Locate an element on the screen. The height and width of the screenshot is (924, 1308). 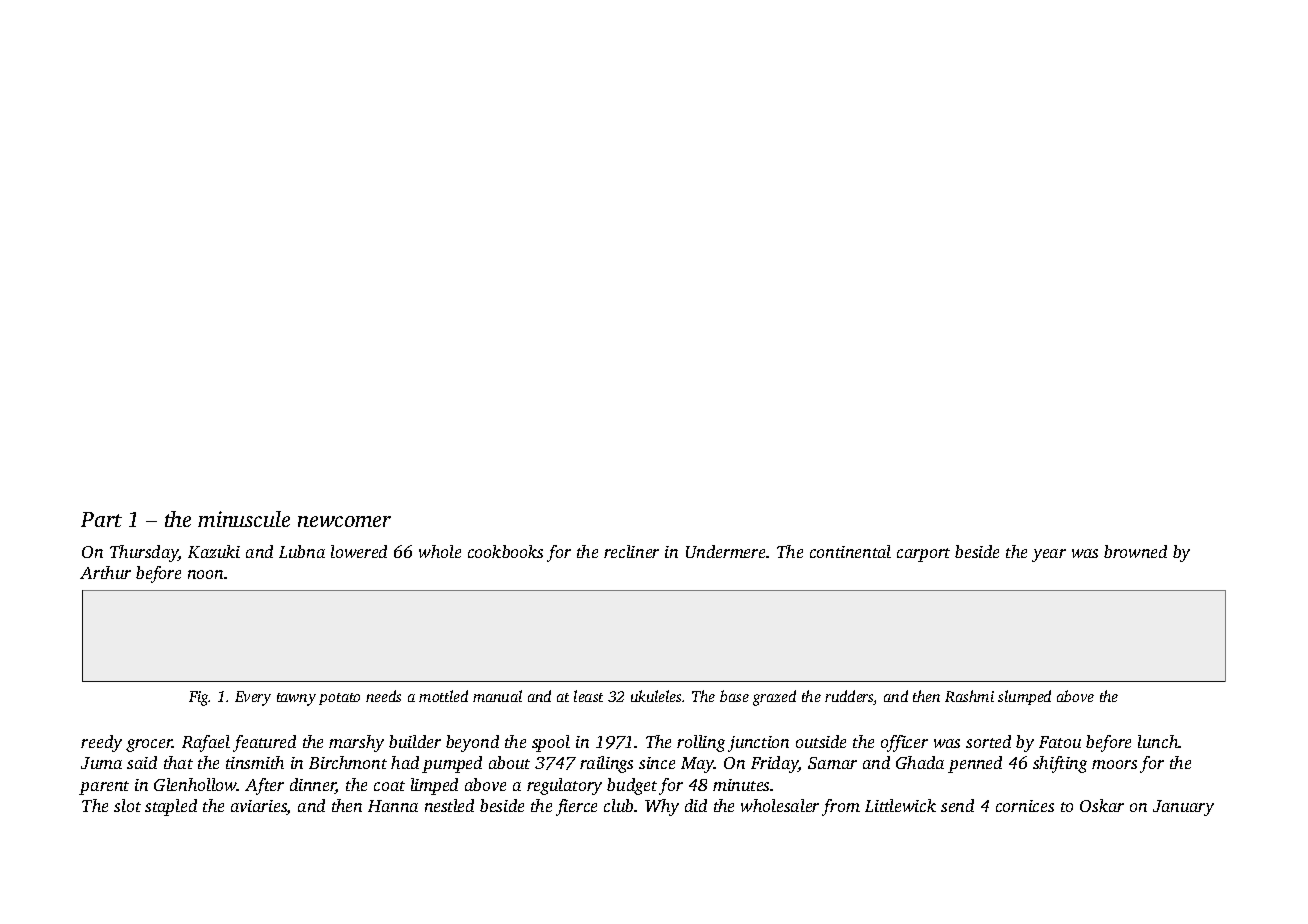
year is located at coordinates (1049, 555).
